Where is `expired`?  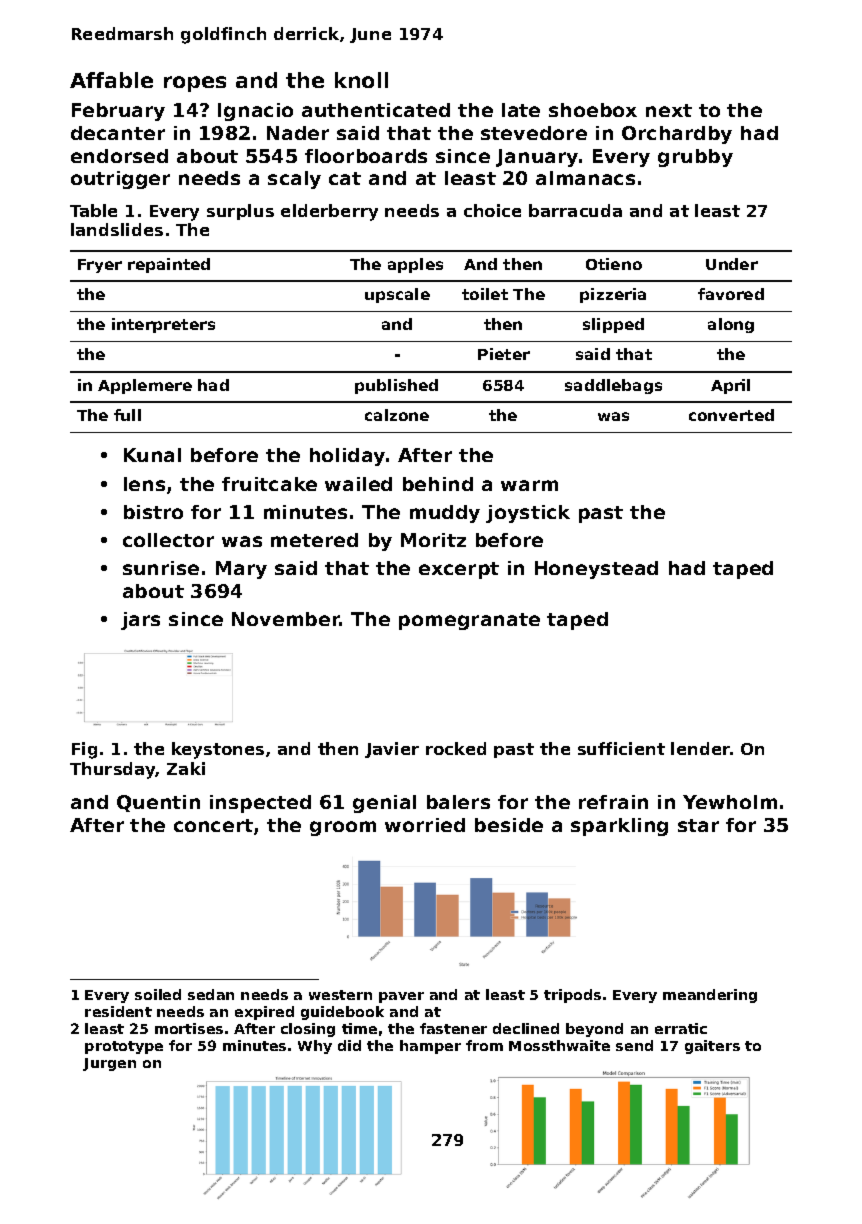 expired is located at coordinates (264, 1013).
